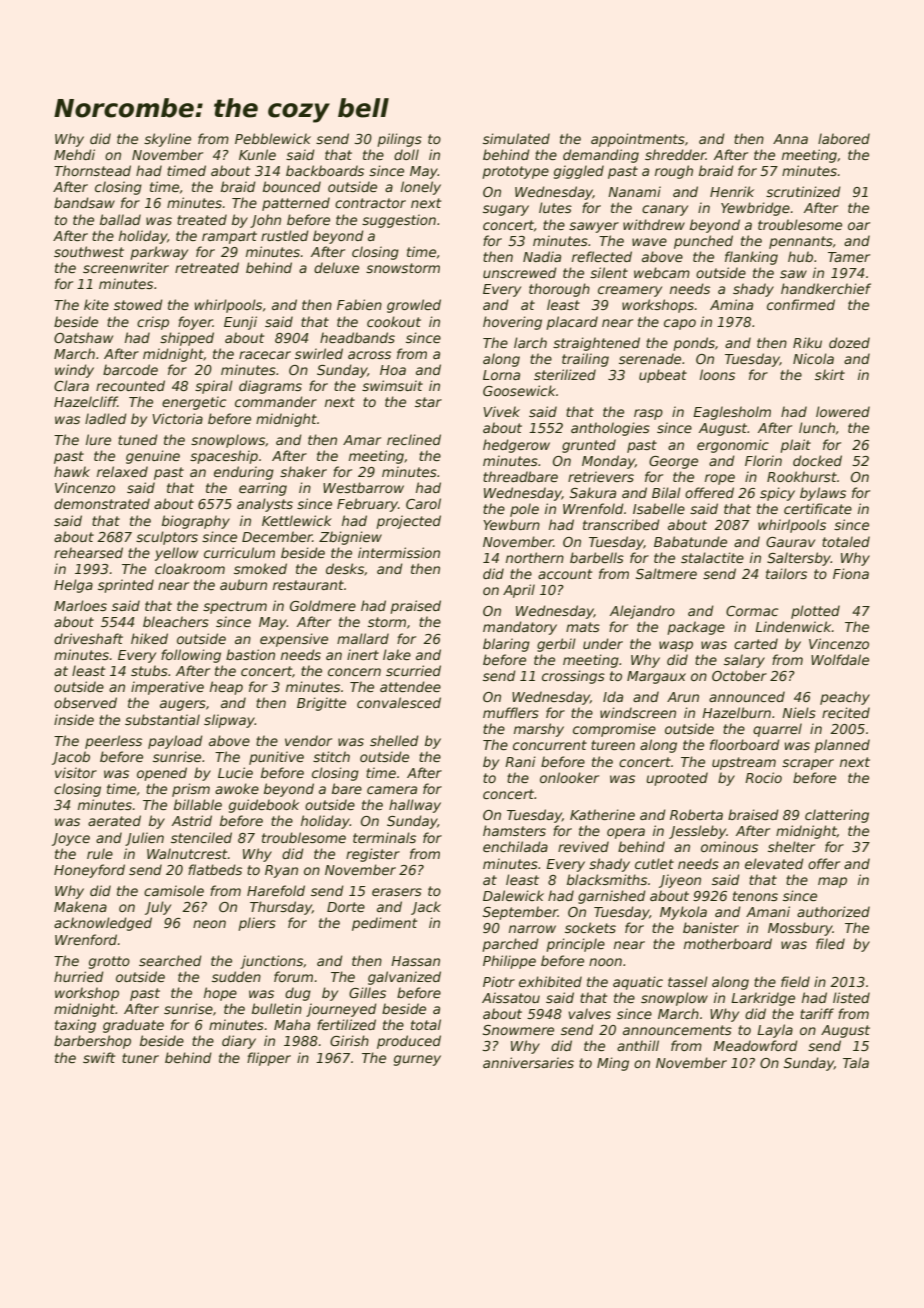  Describe the element at coordinates (235, 772) in the page. I see `Lucie` at that location.
